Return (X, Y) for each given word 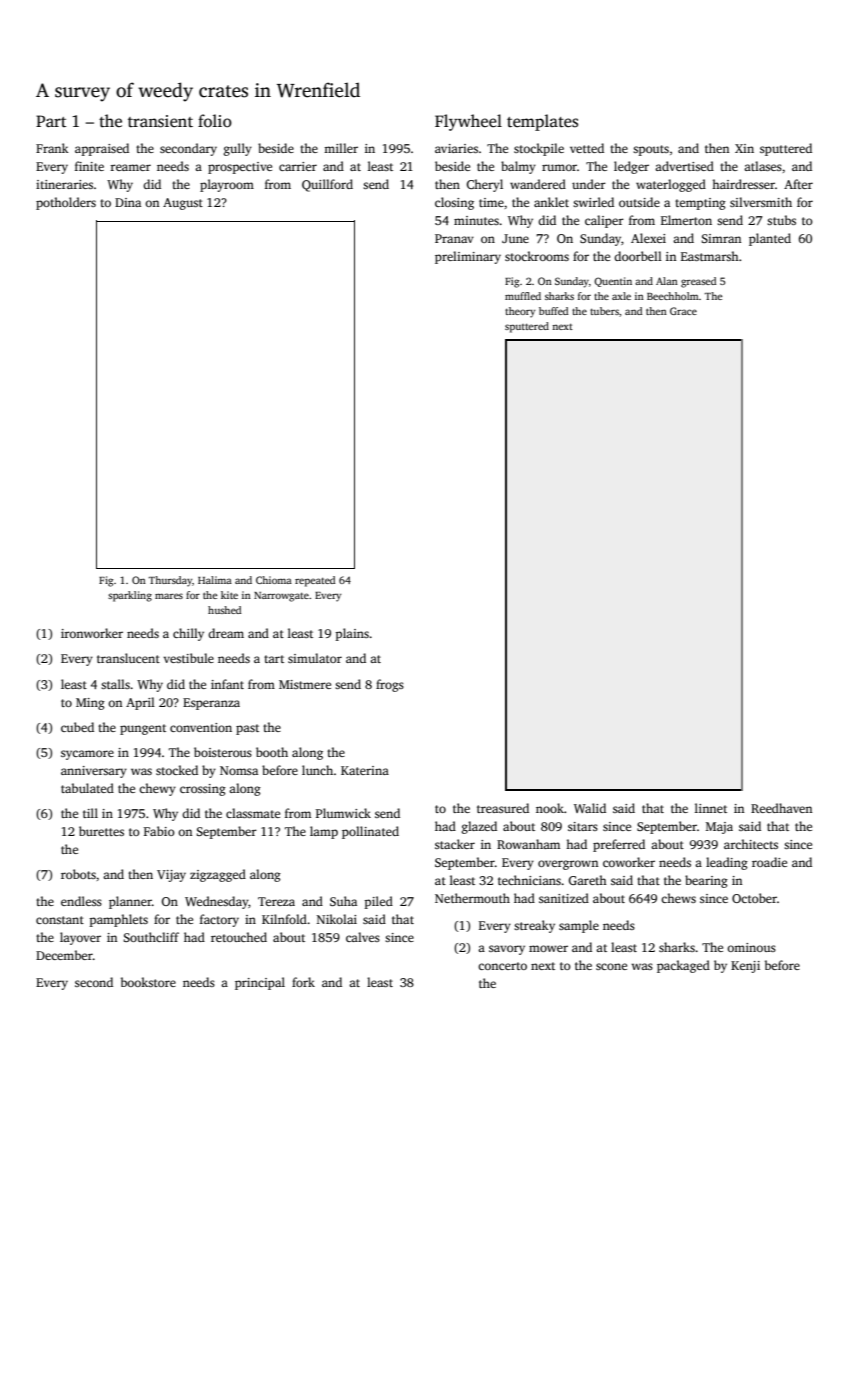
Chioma (274, 580)
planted (770, 239)
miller (341, 148)
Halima (215, 580)
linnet (711, 808)
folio (215, 121)
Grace (683, 311)
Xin (744, 148)
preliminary (468, 257)
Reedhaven (781, 808)
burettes (101, 831)
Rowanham (528, 844)
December (64, 955)
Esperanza (211, 704)
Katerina (365, 770)
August (183, 204)
